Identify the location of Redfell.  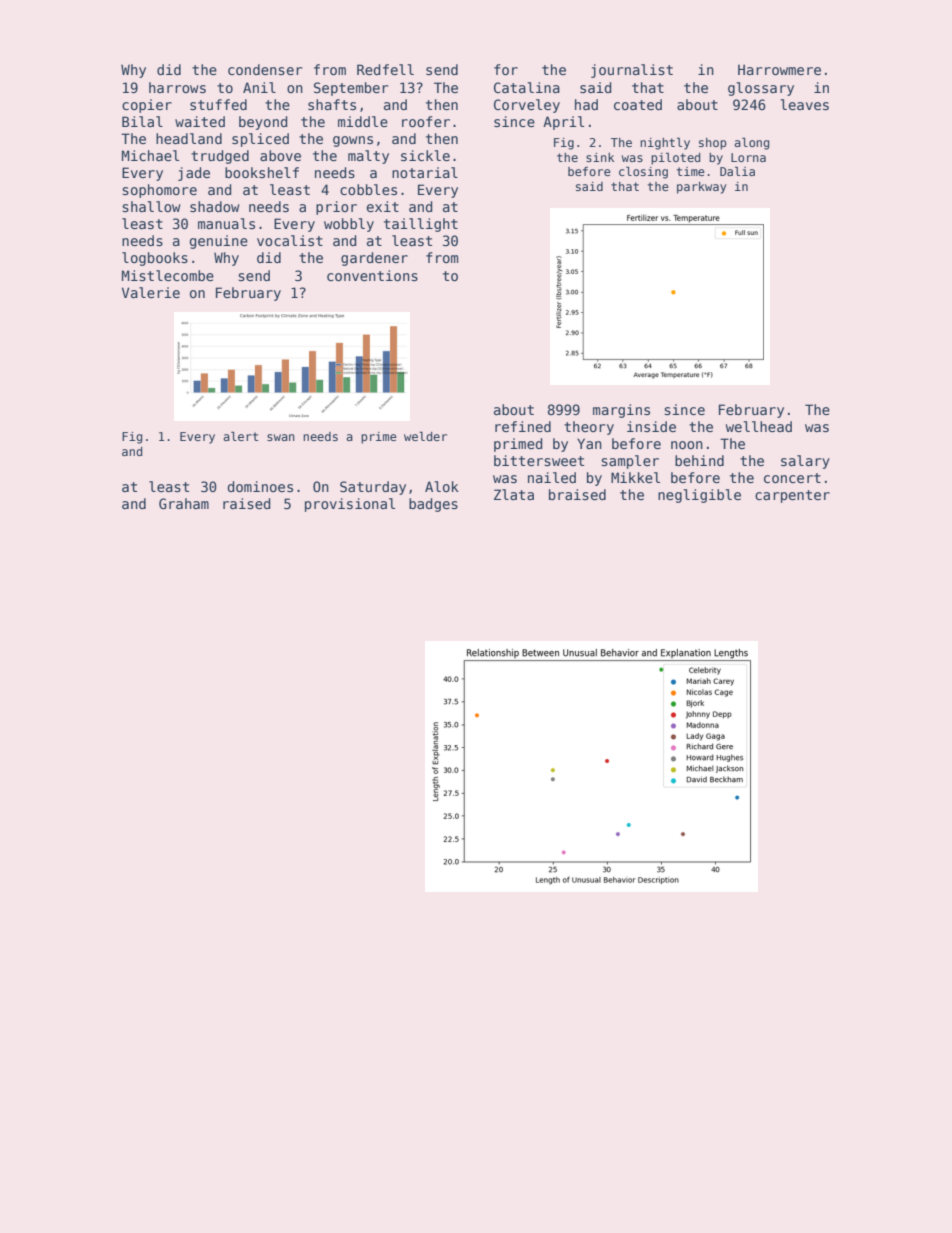
(385, 69).
